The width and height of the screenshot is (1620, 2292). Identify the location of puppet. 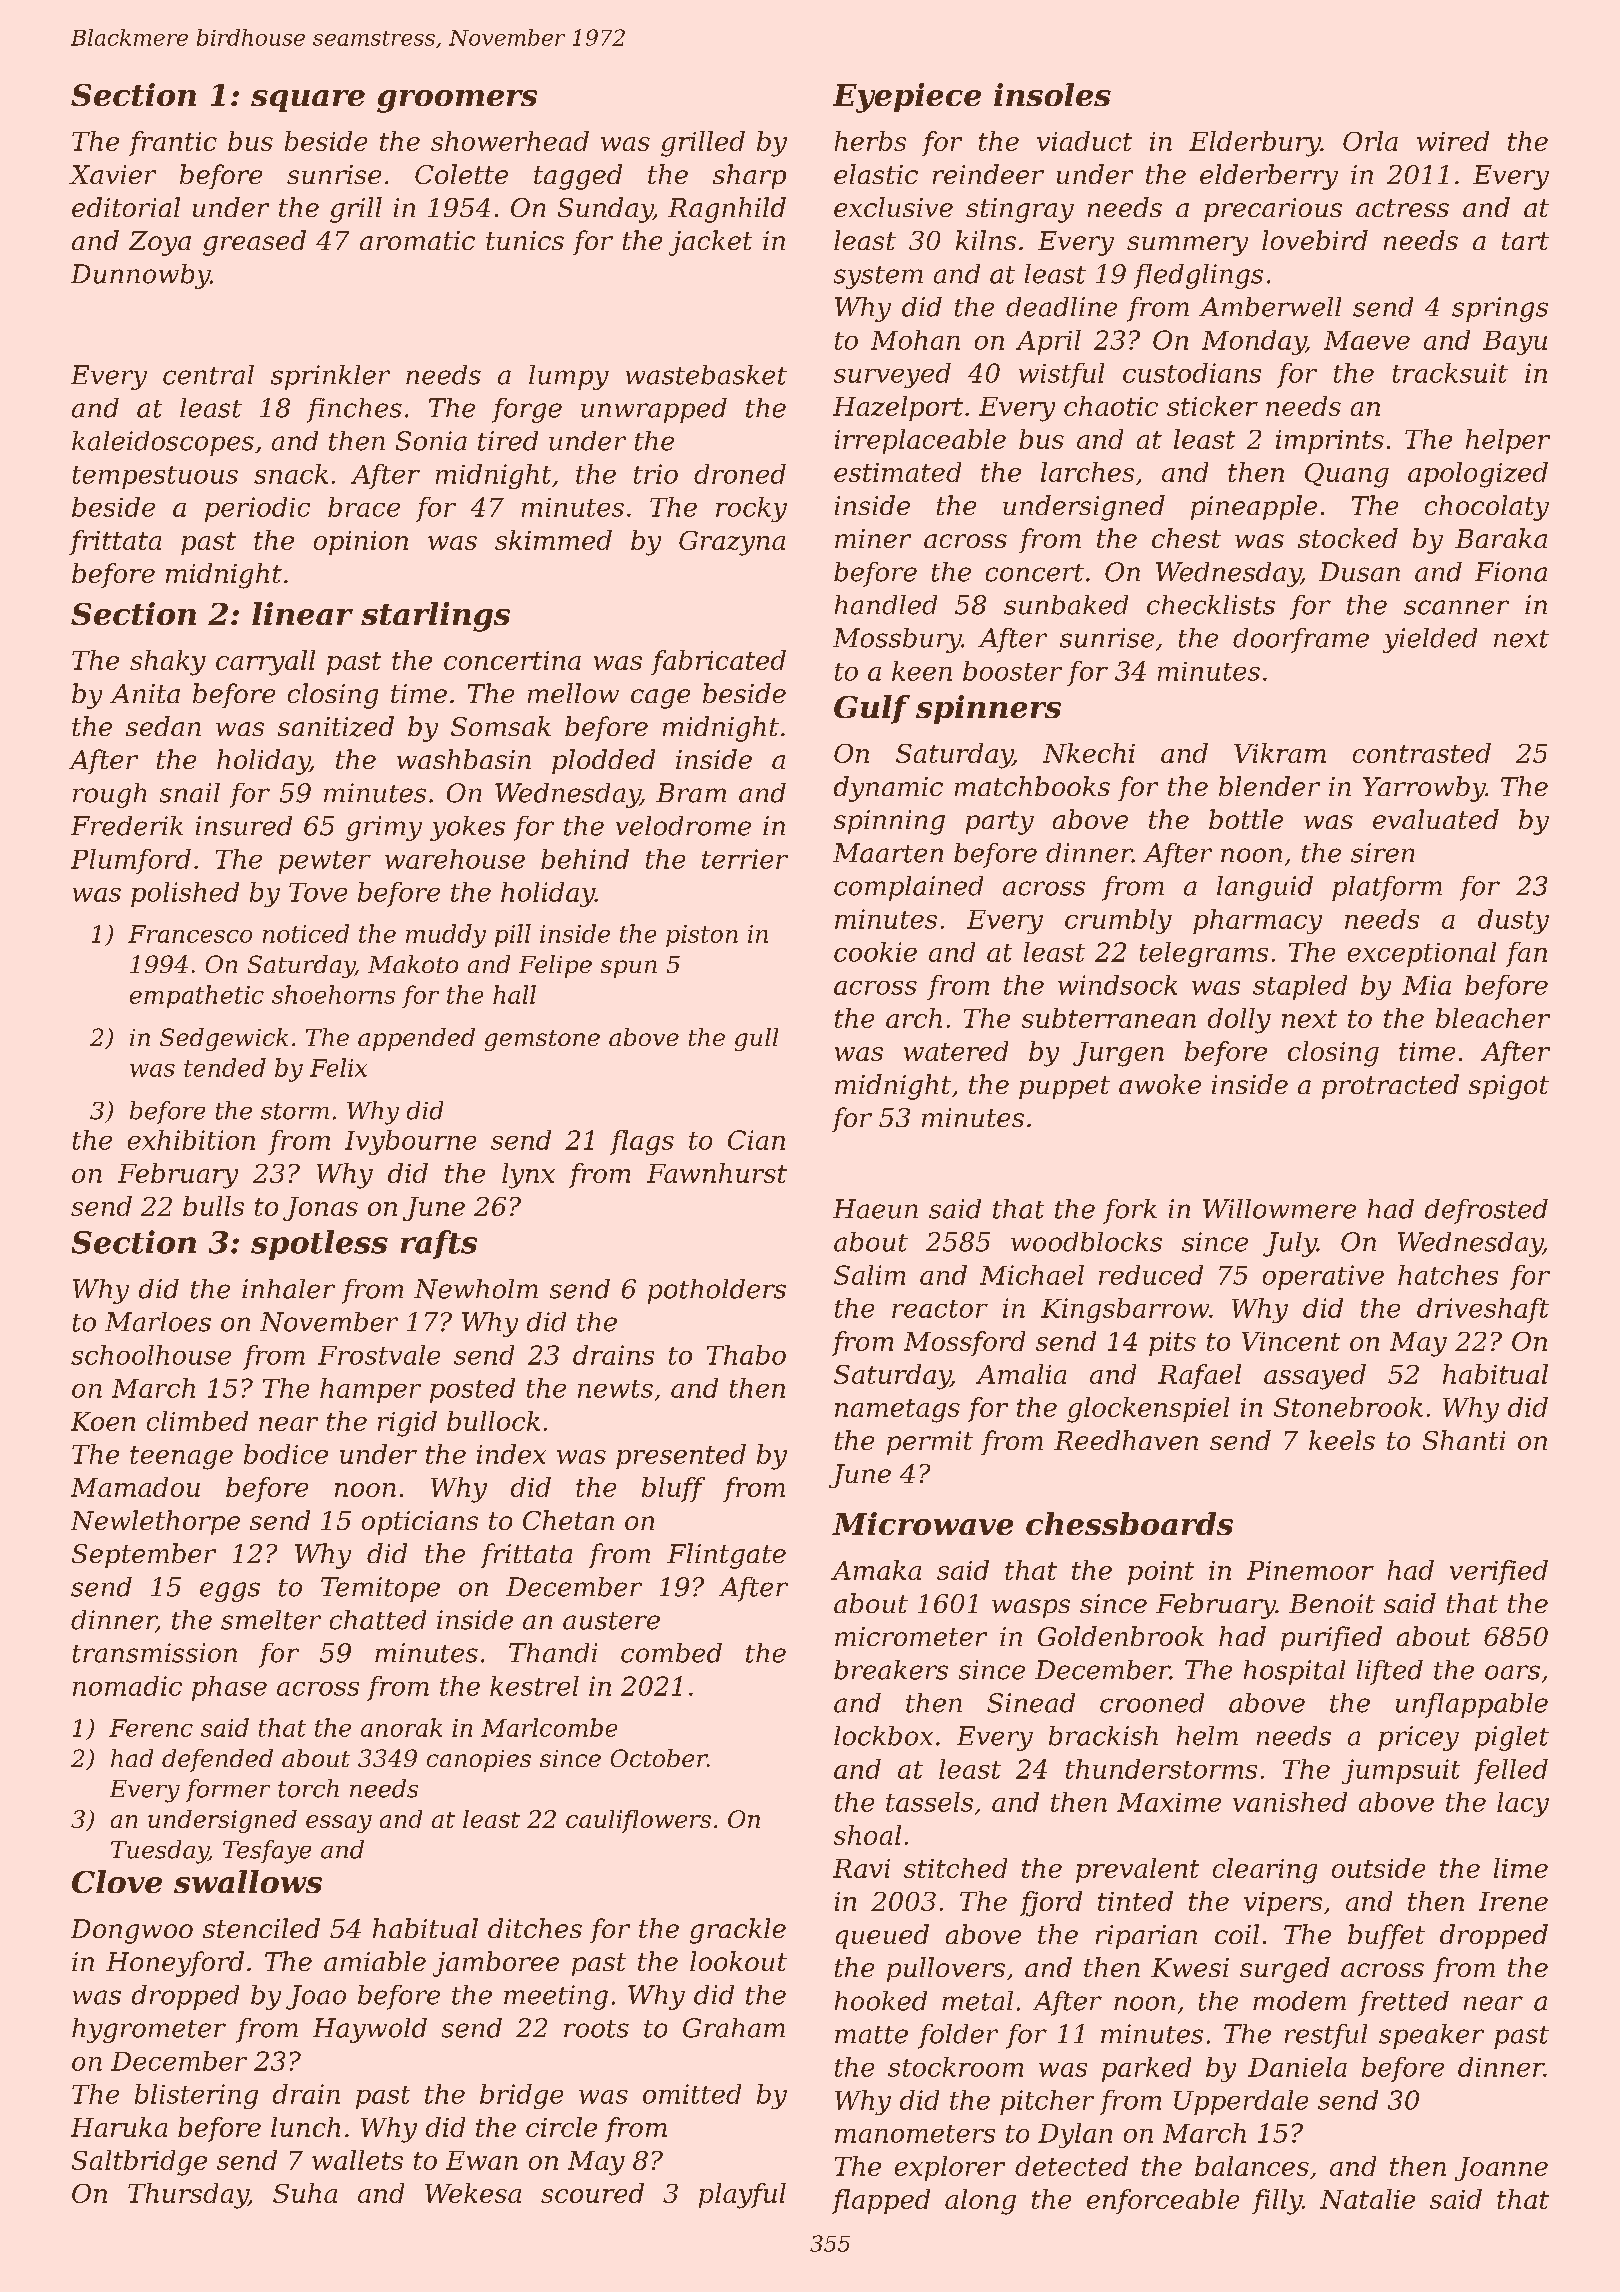
(1064, 1087).
